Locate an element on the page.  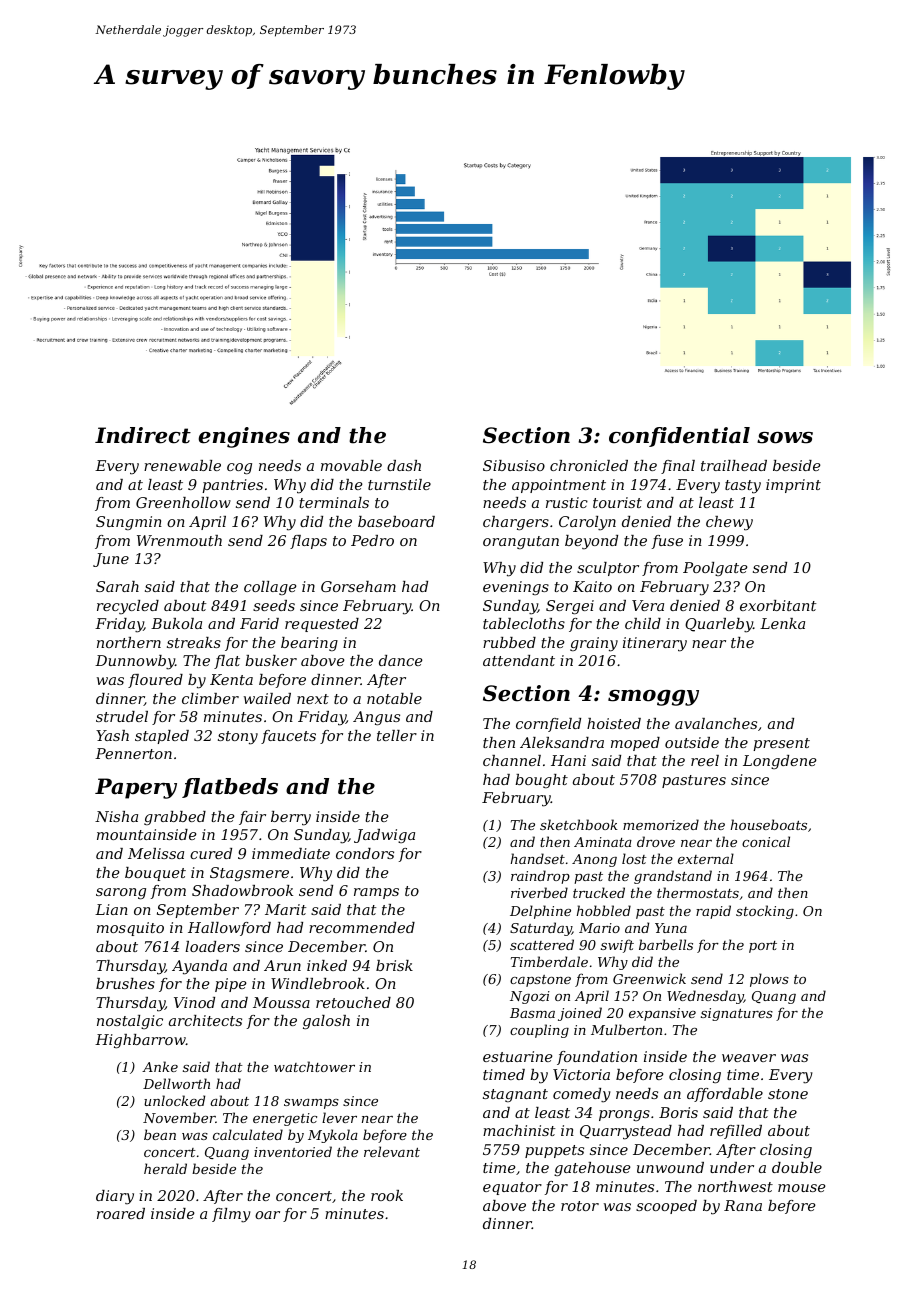
Sergei is located at coordinates (570, 607).
